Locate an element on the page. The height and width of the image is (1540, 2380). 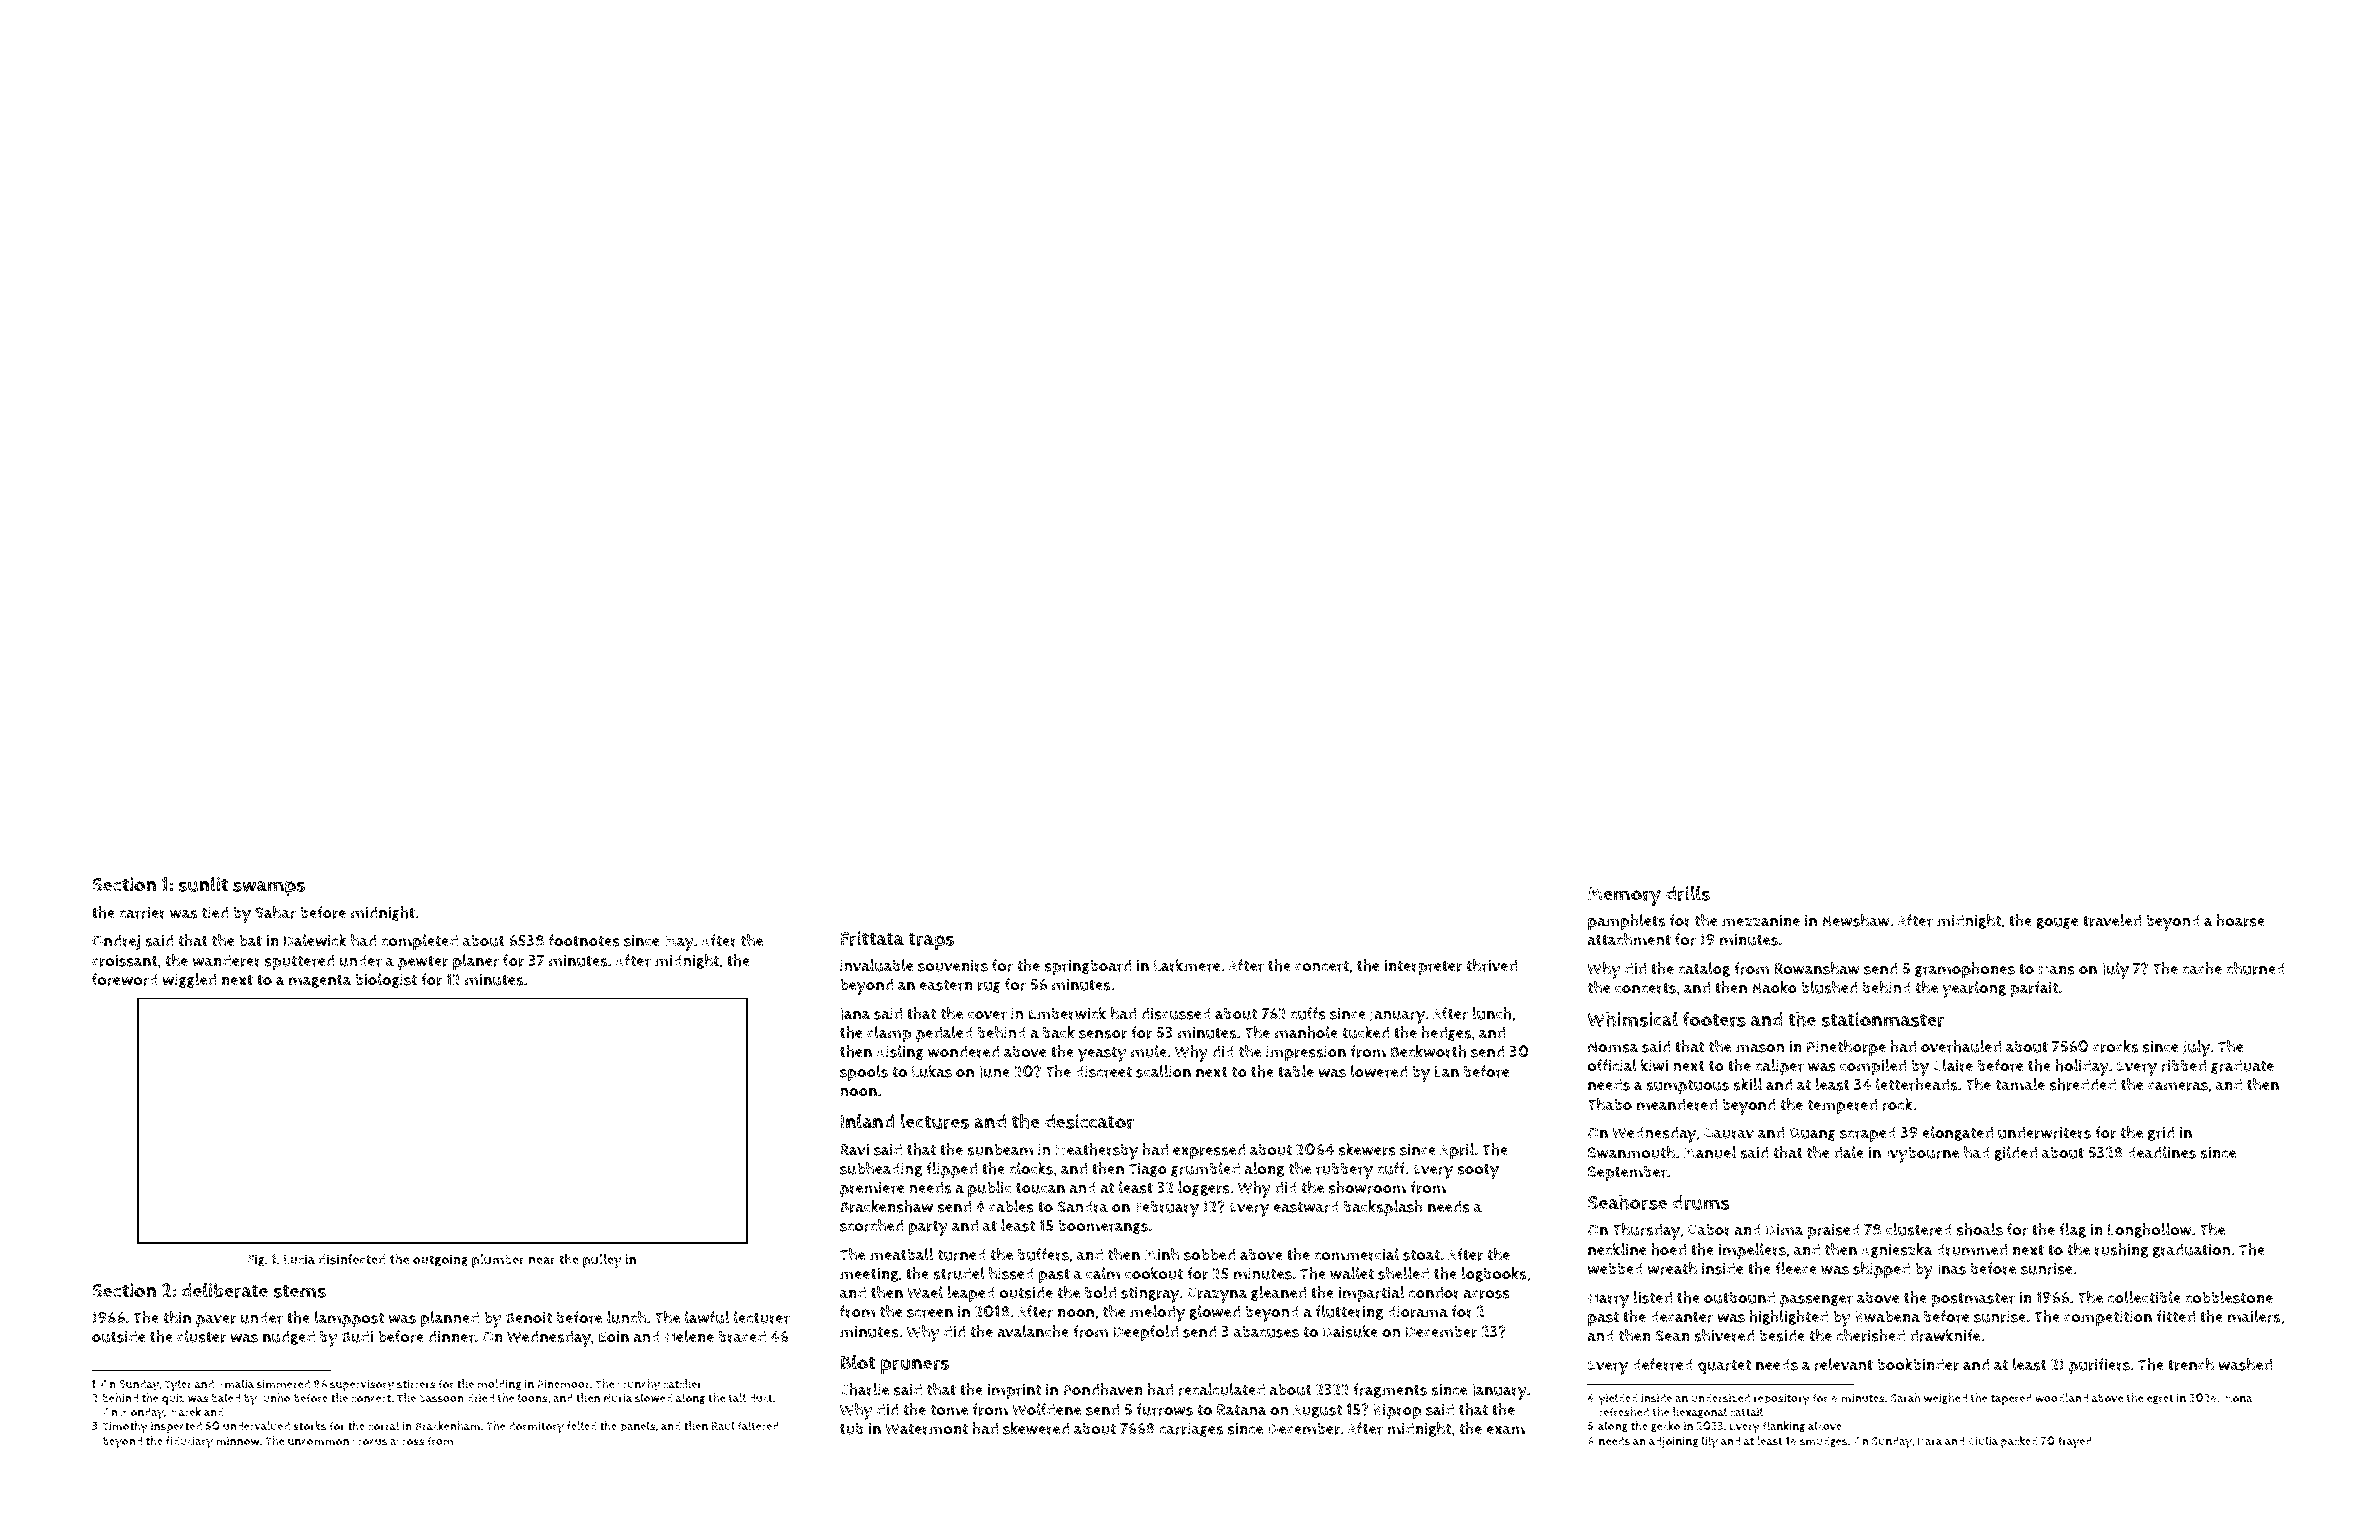
crunchy is located at coordinates (638, 1385).
